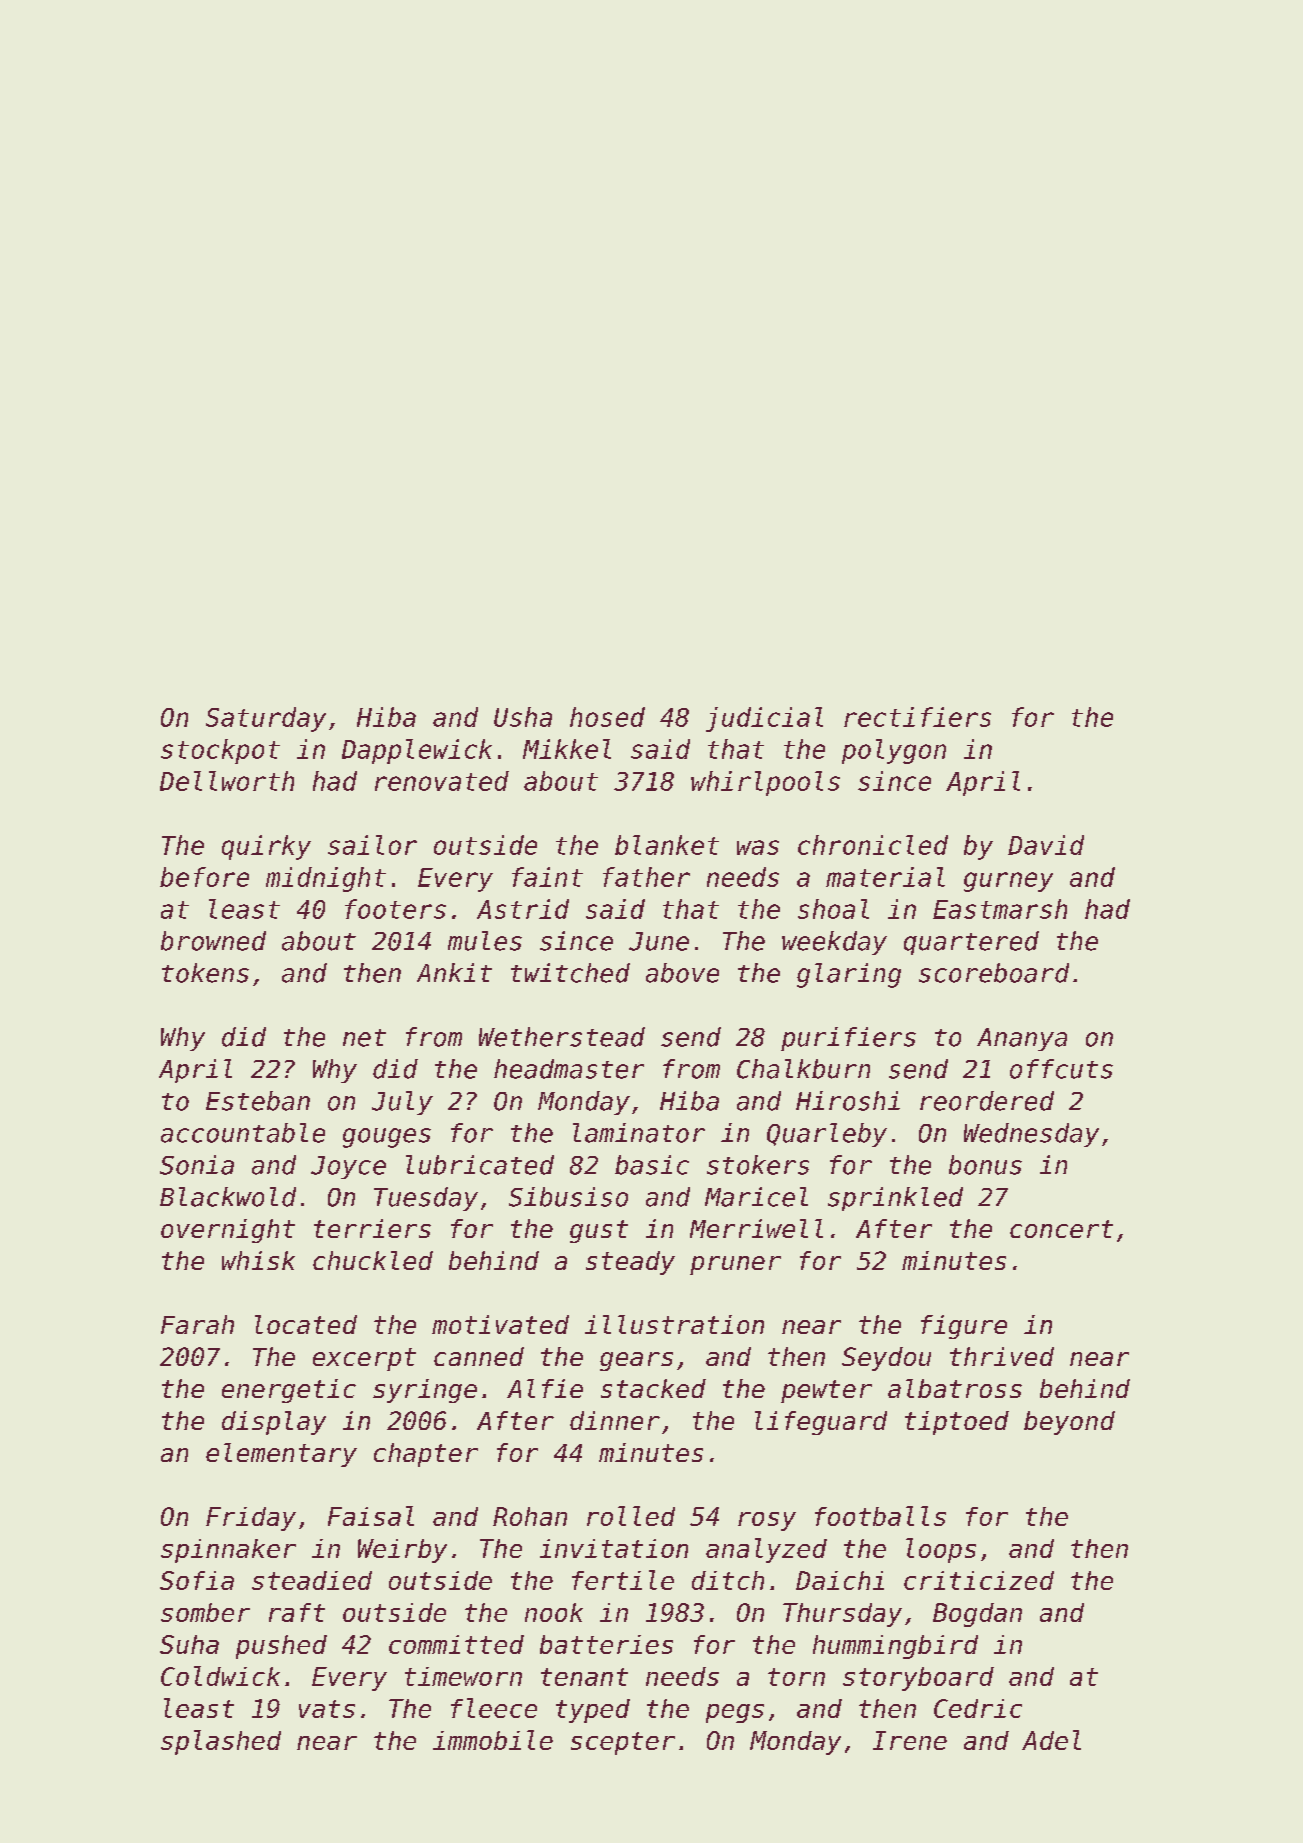  I want to click on Wednesday, so click(1031, 1135).
